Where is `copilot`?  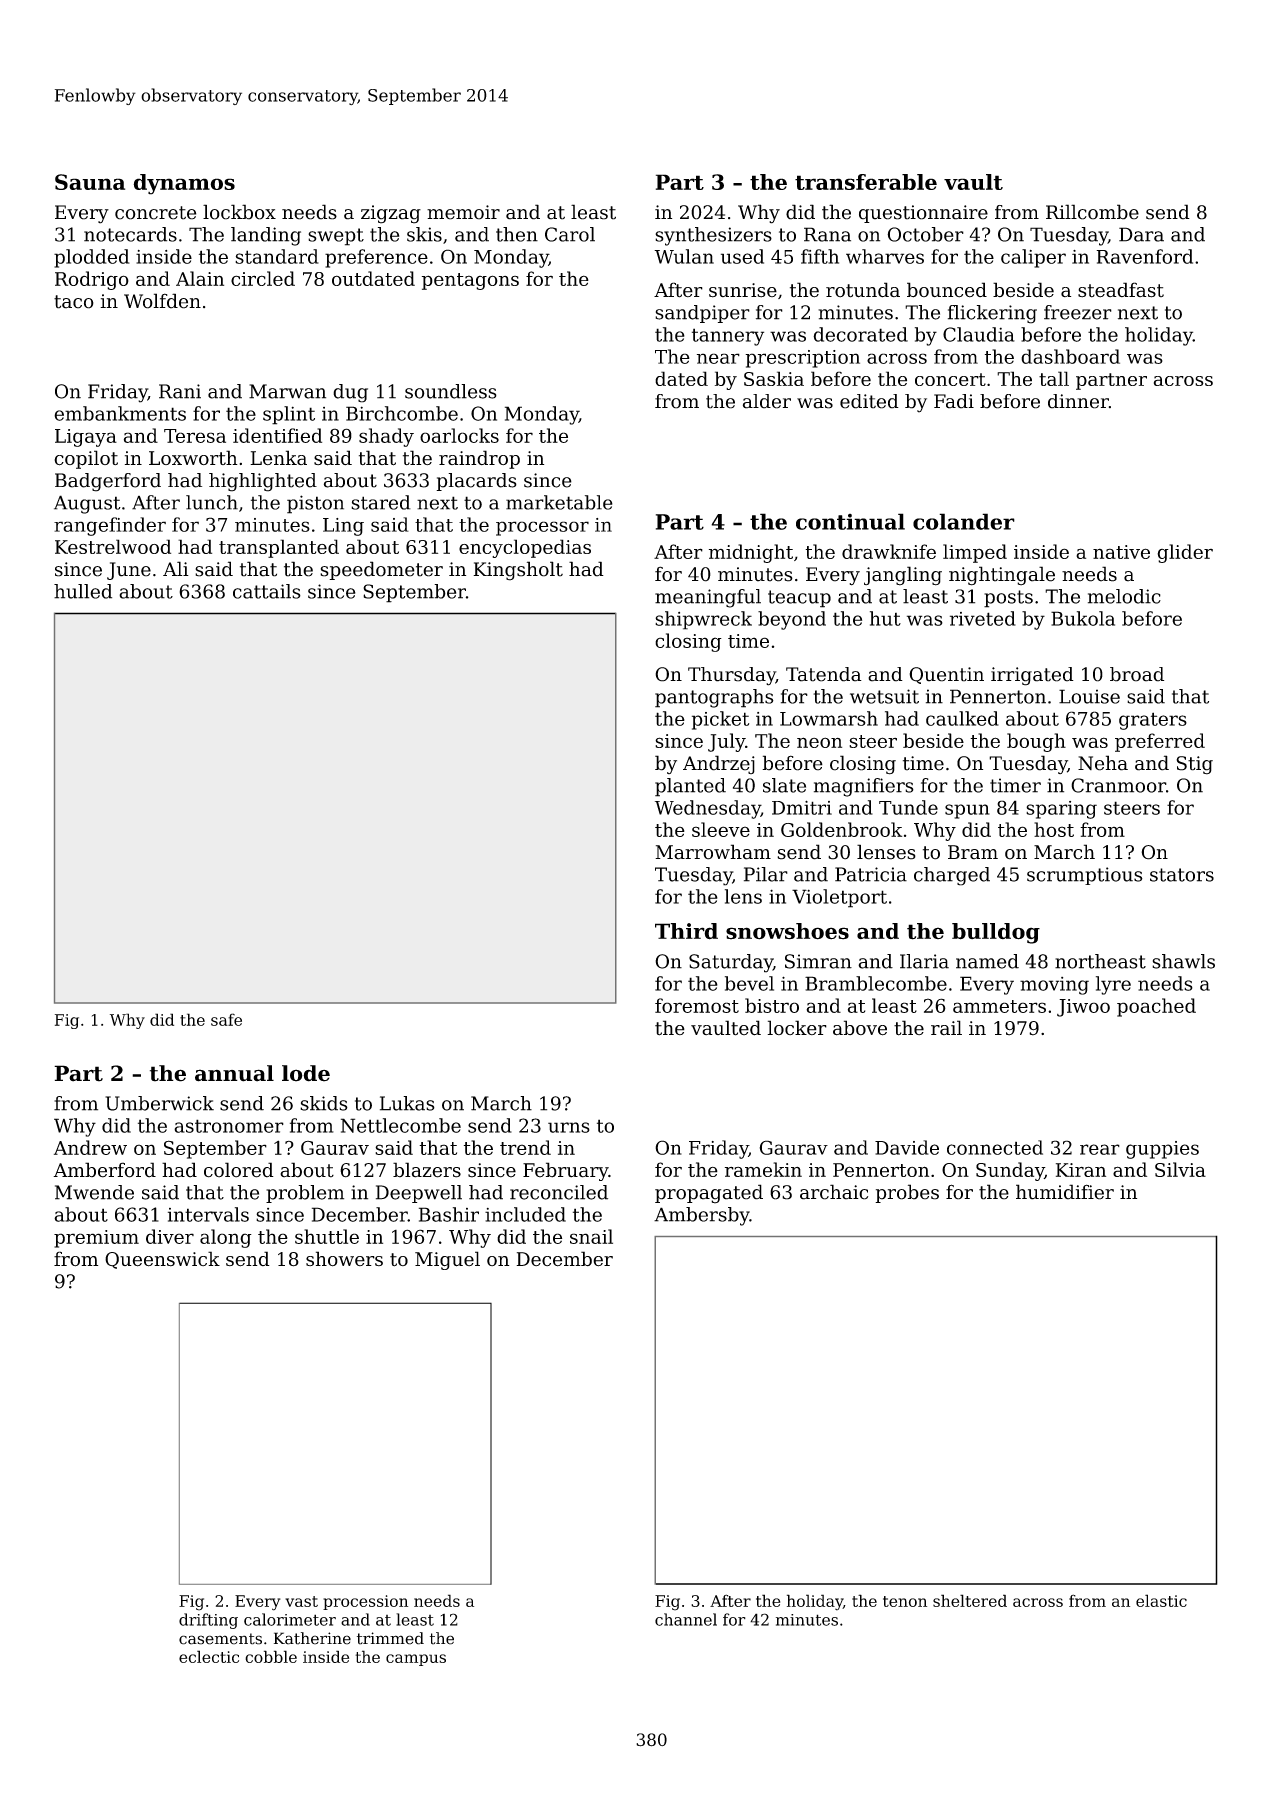 copilot is located at coordinates (86, 459).
